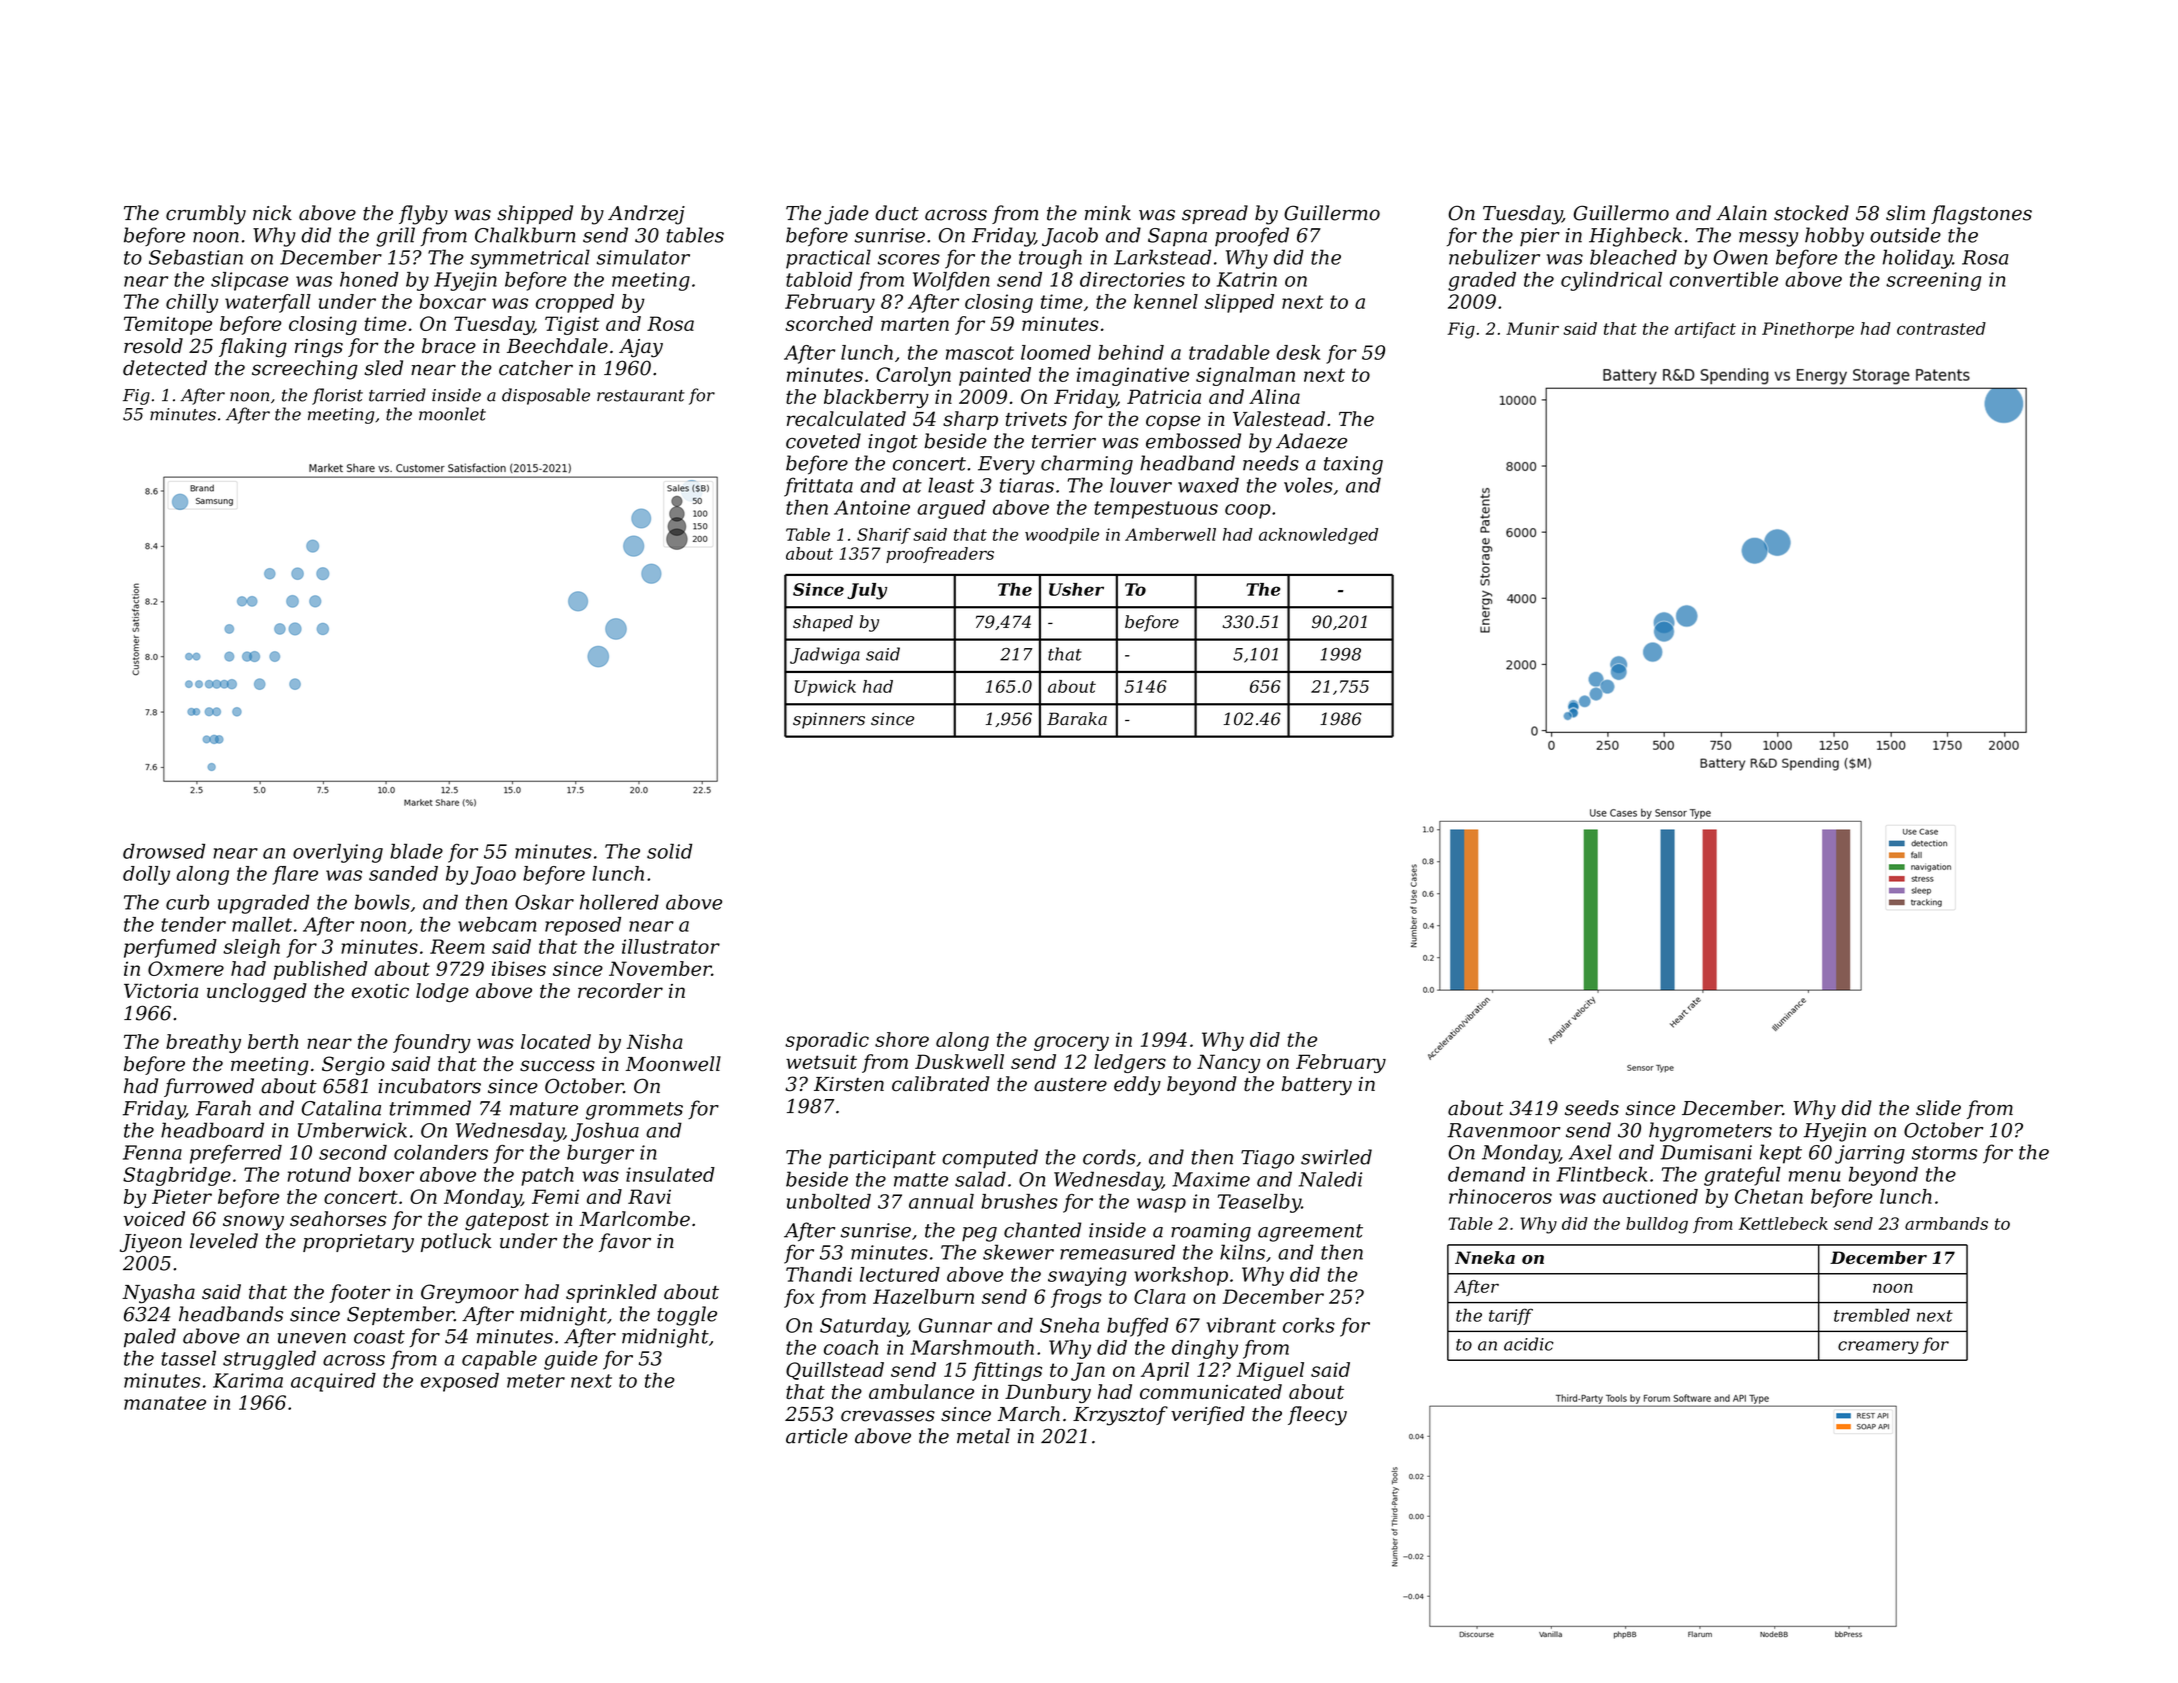 This page has width=2178, height=1683. I want to click on austere, so click(1070, 1085).
